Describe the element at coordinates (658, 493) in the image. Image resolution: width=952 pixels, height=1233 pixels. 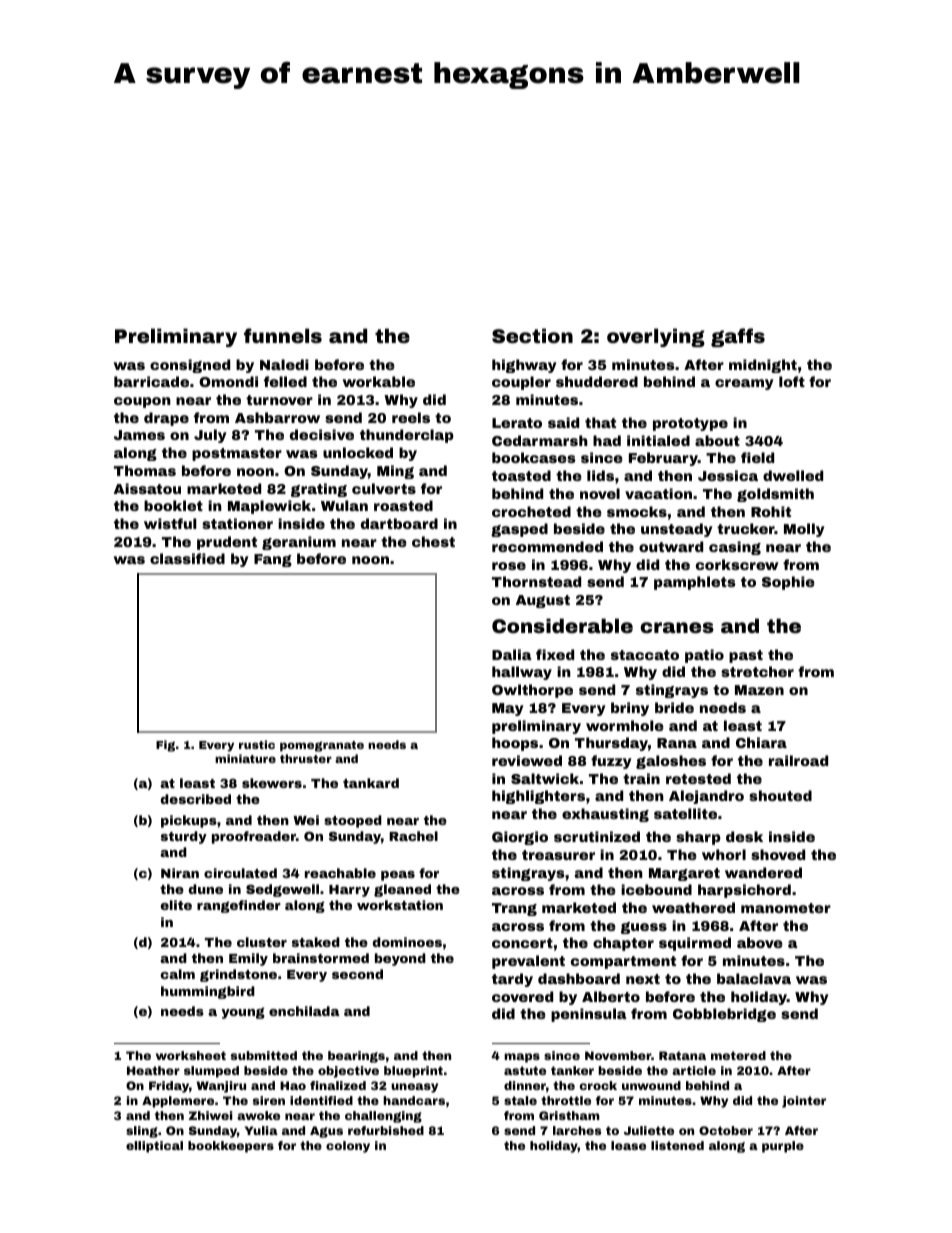
I see `vacation` at that location.
